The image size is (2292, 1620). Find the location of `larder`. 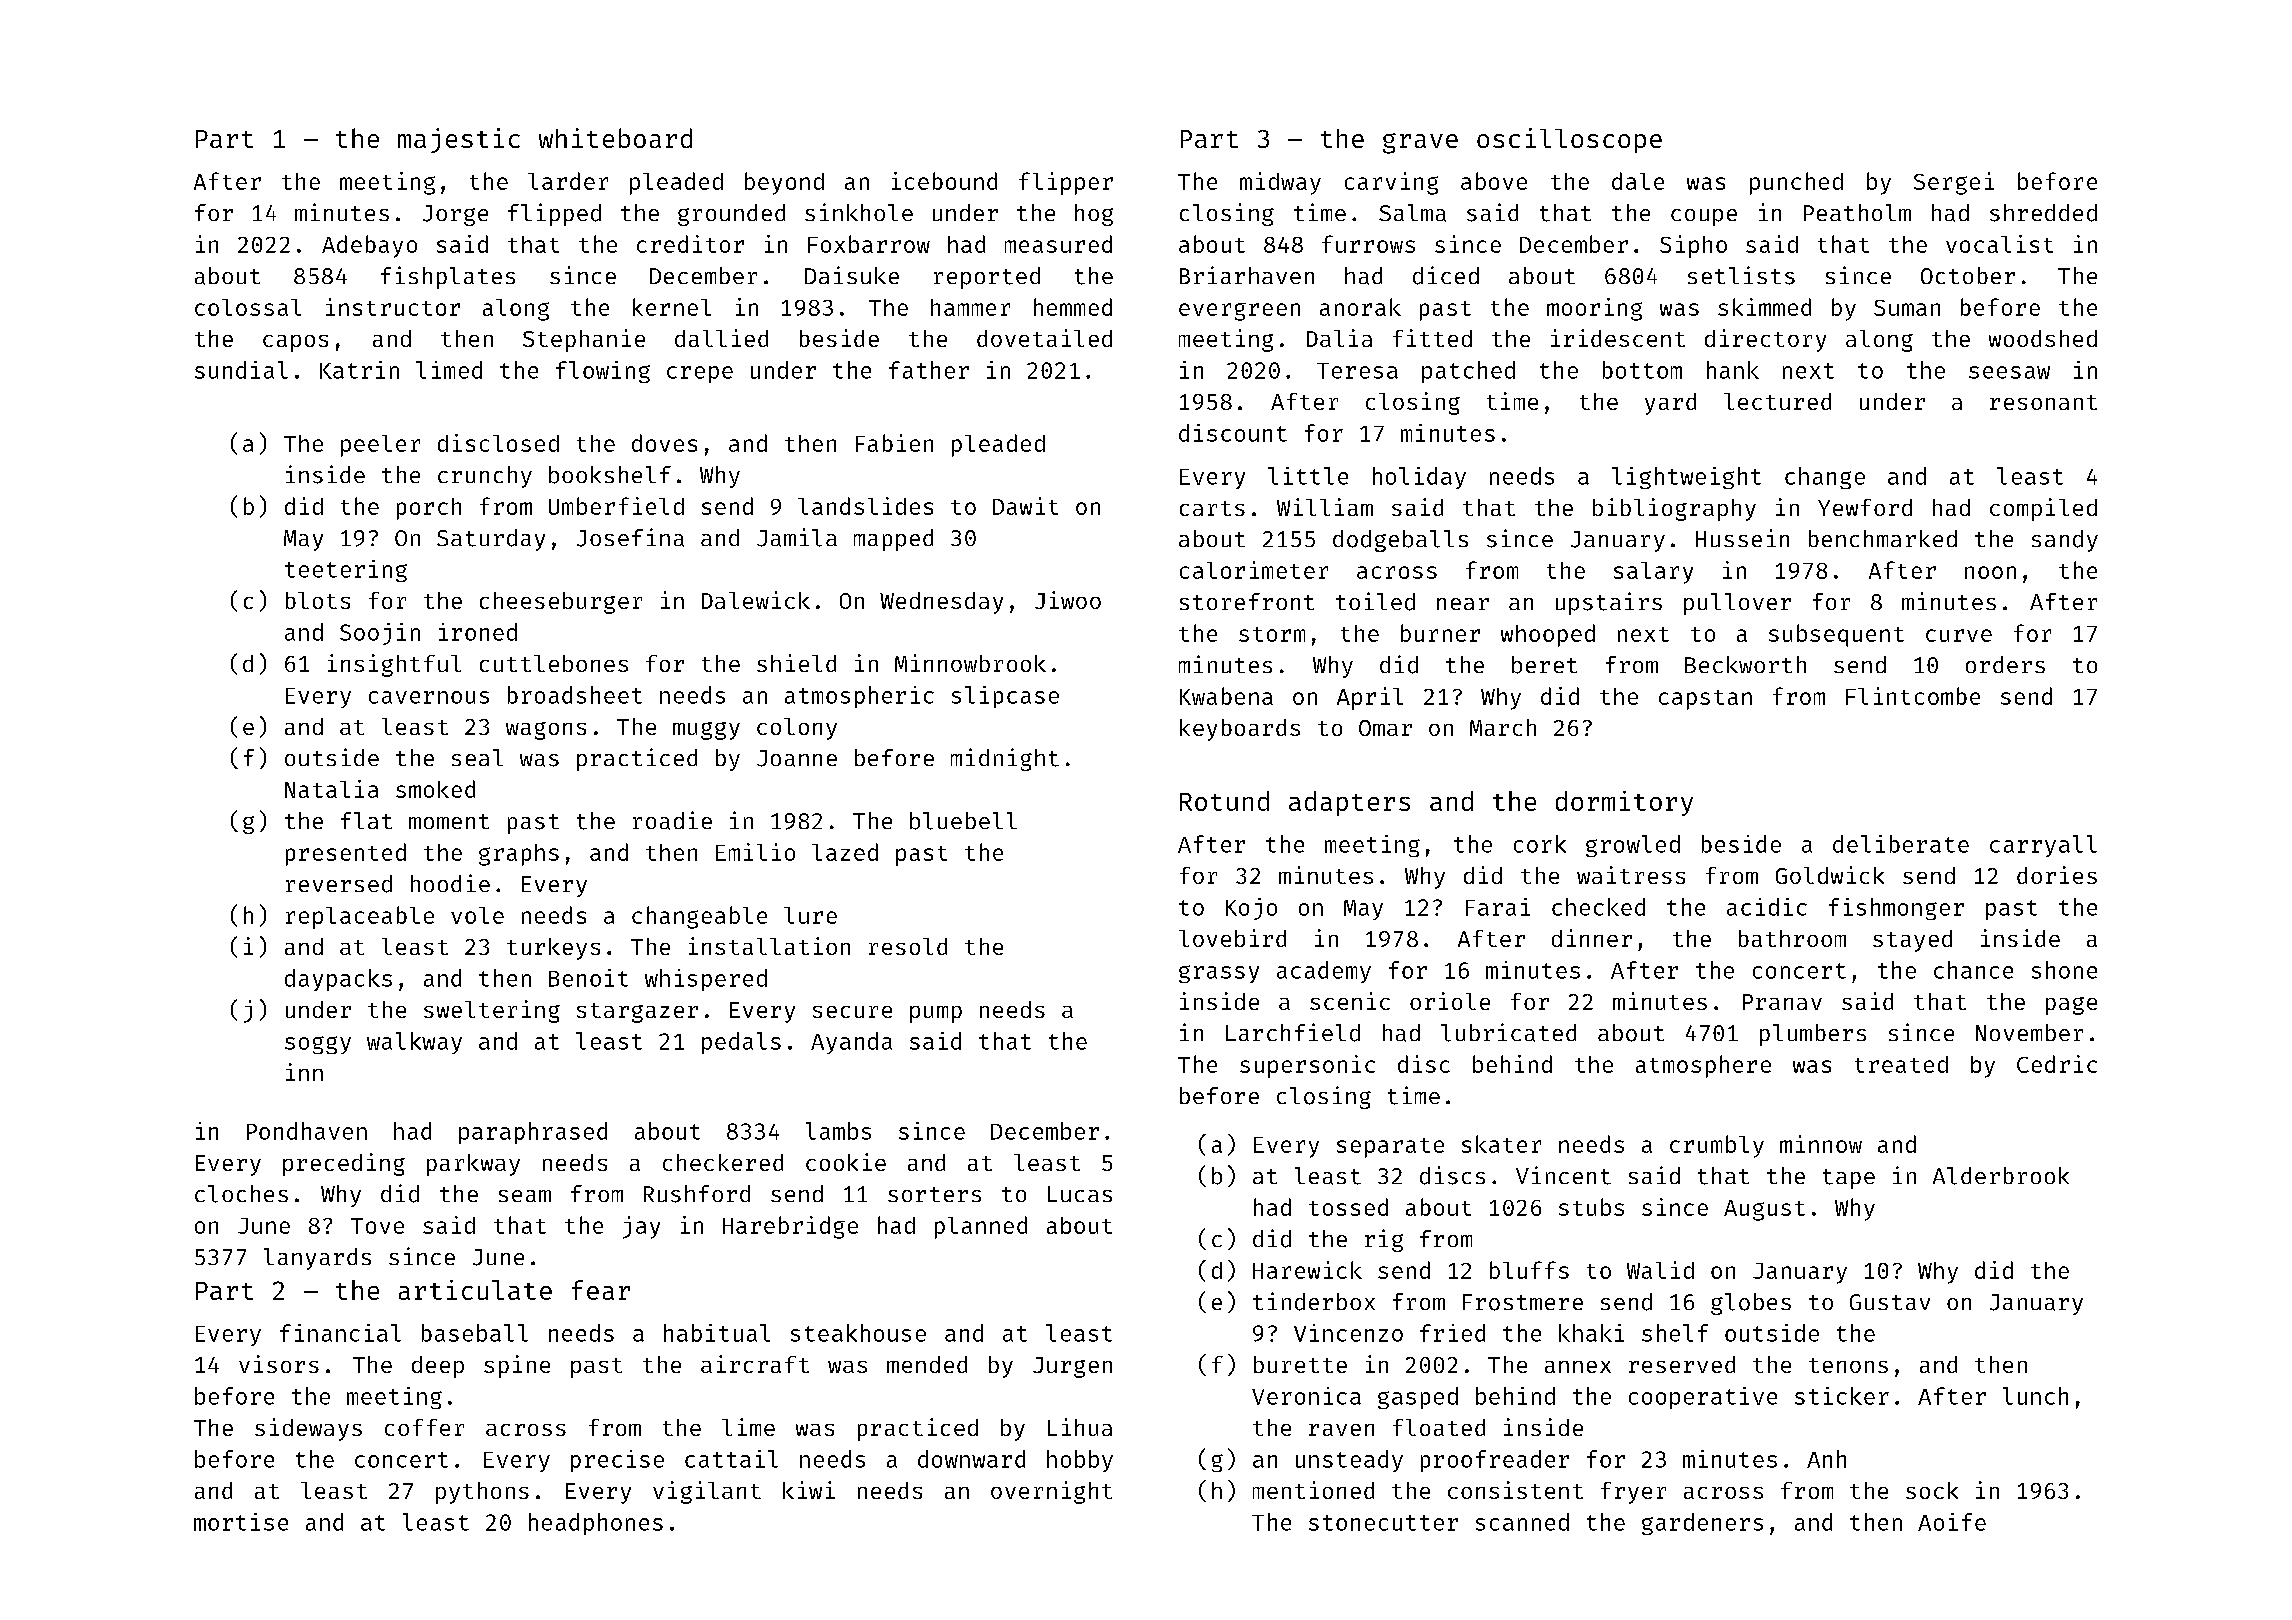

larder is located at coordinates (568, 181).
